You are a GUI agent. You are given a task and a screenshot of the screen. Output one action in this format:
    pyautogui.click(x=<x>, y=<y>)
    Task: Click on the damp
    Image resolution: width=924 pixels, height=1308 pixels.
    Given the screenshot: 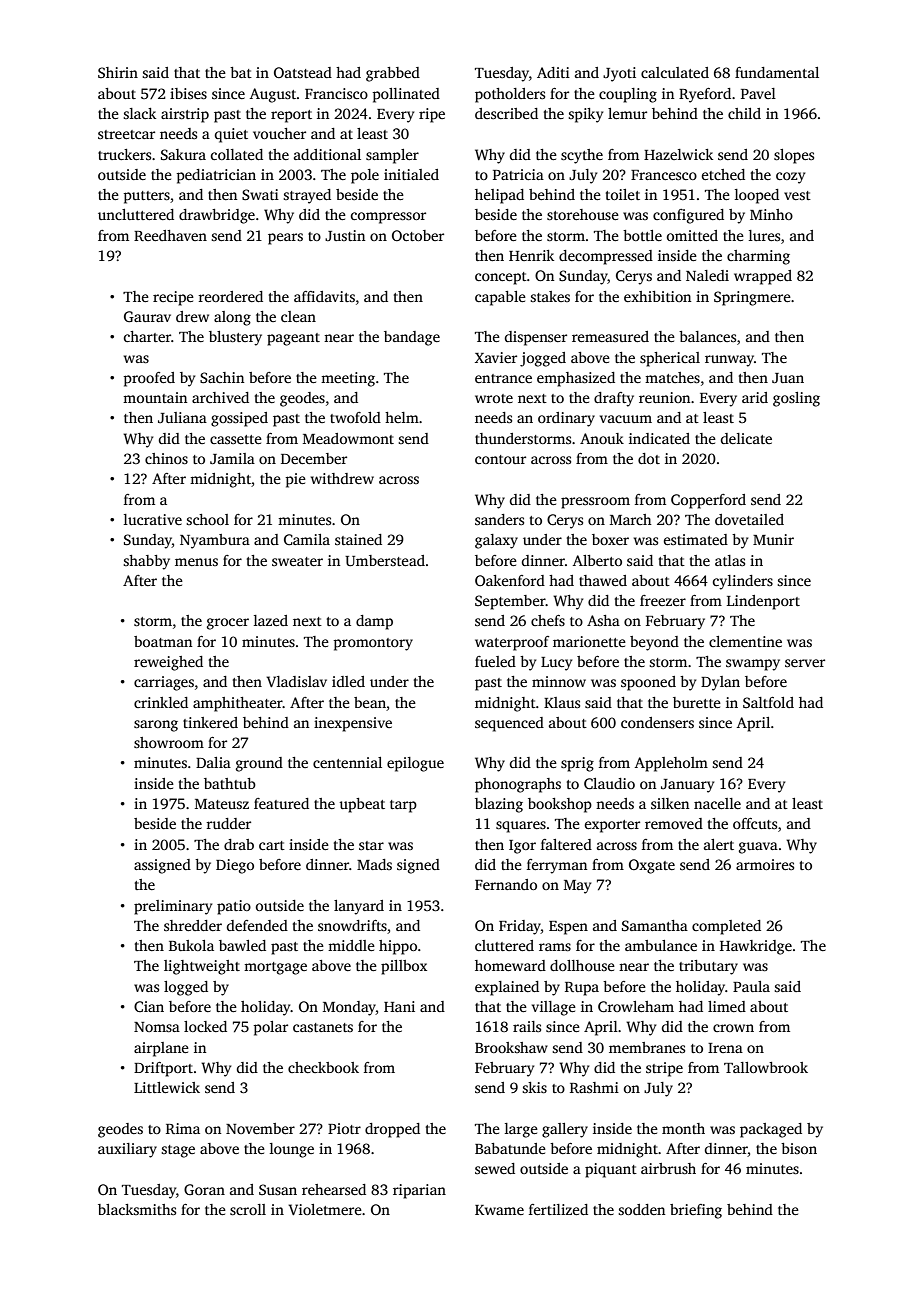 What is the action you would take?
    pyautogui.click(x=374, y=622)
